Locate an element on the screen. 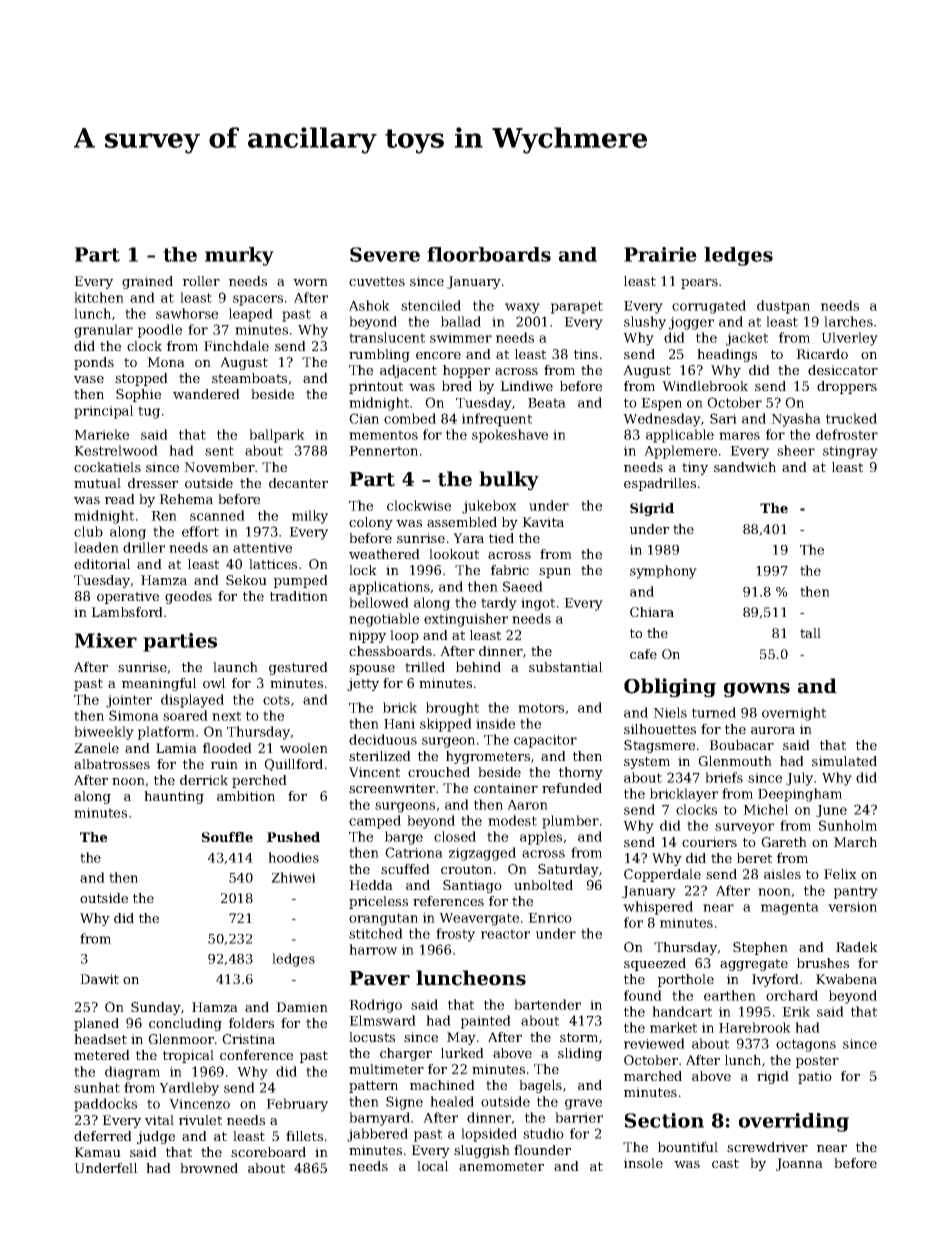  symphony is located at coordinates (663, 572).
